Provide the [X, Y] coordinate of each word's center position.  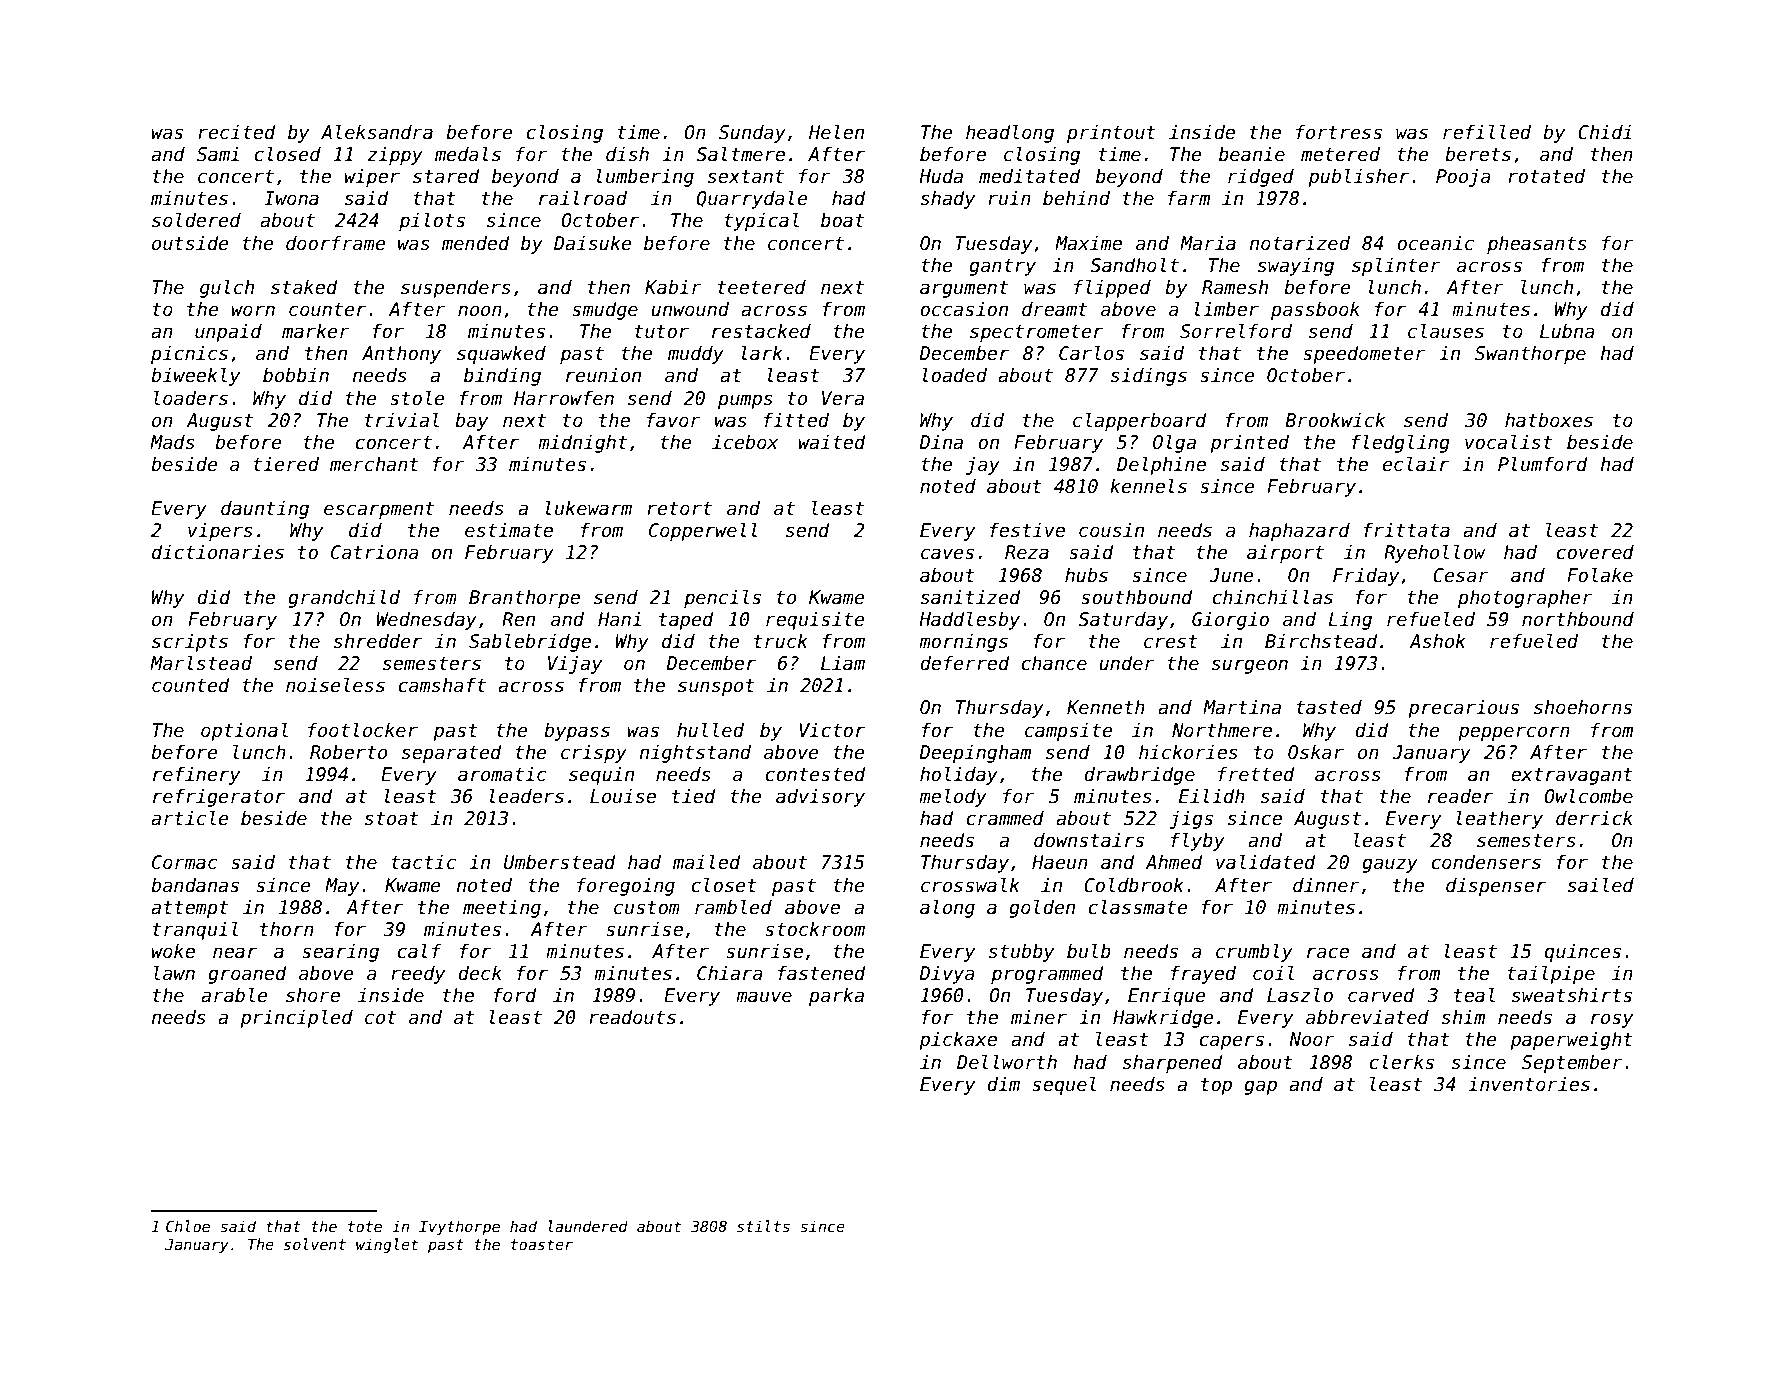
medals [468, 154]
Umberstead [560, 862]
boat [842, 220]
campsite [1069, 731]
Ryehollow [1435, 553]
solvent [315, 1244]
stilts [763, 1226]
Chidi [1605, 132]
